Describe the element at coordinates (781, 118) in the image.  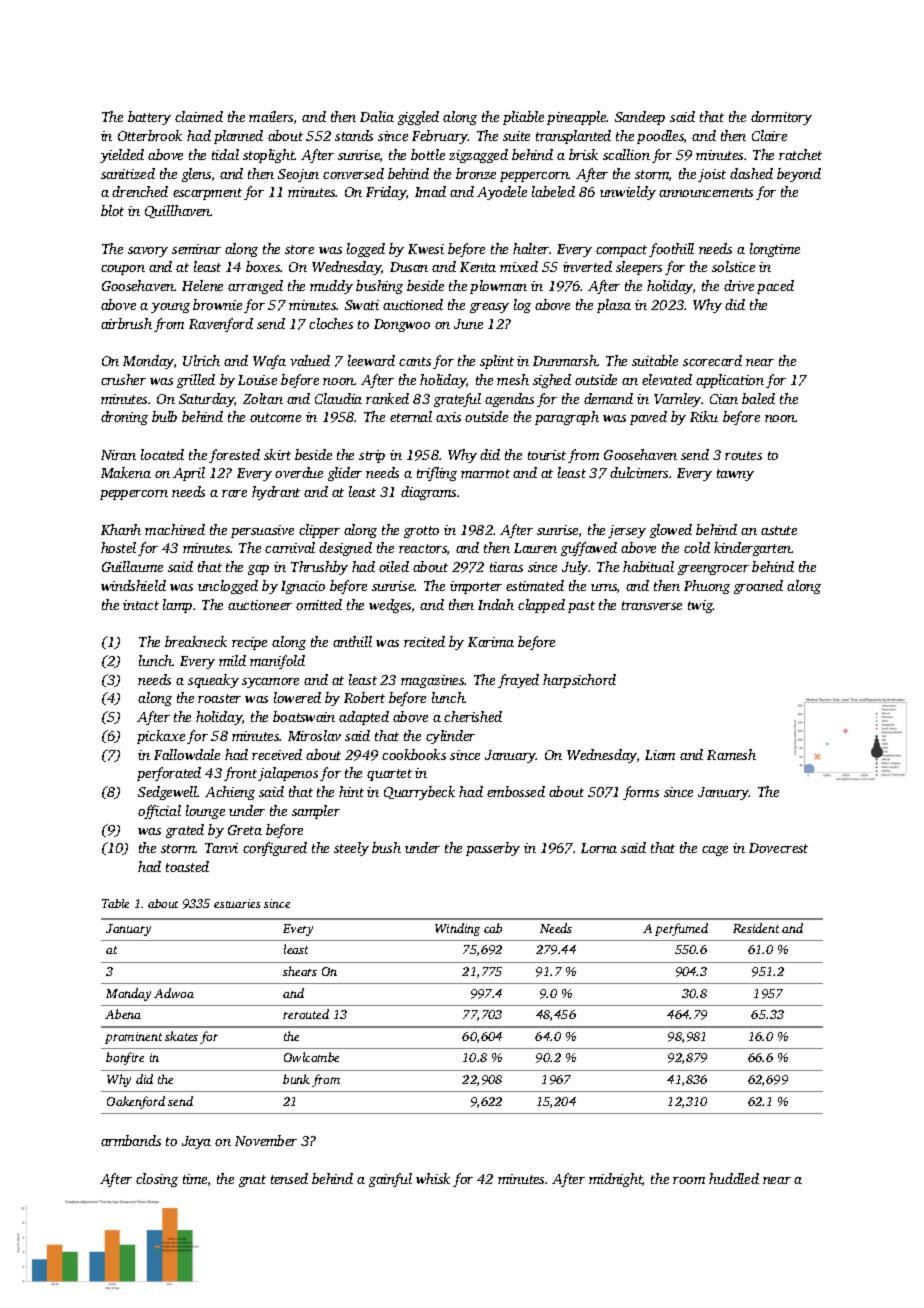
I see `dormitory` at that location.
